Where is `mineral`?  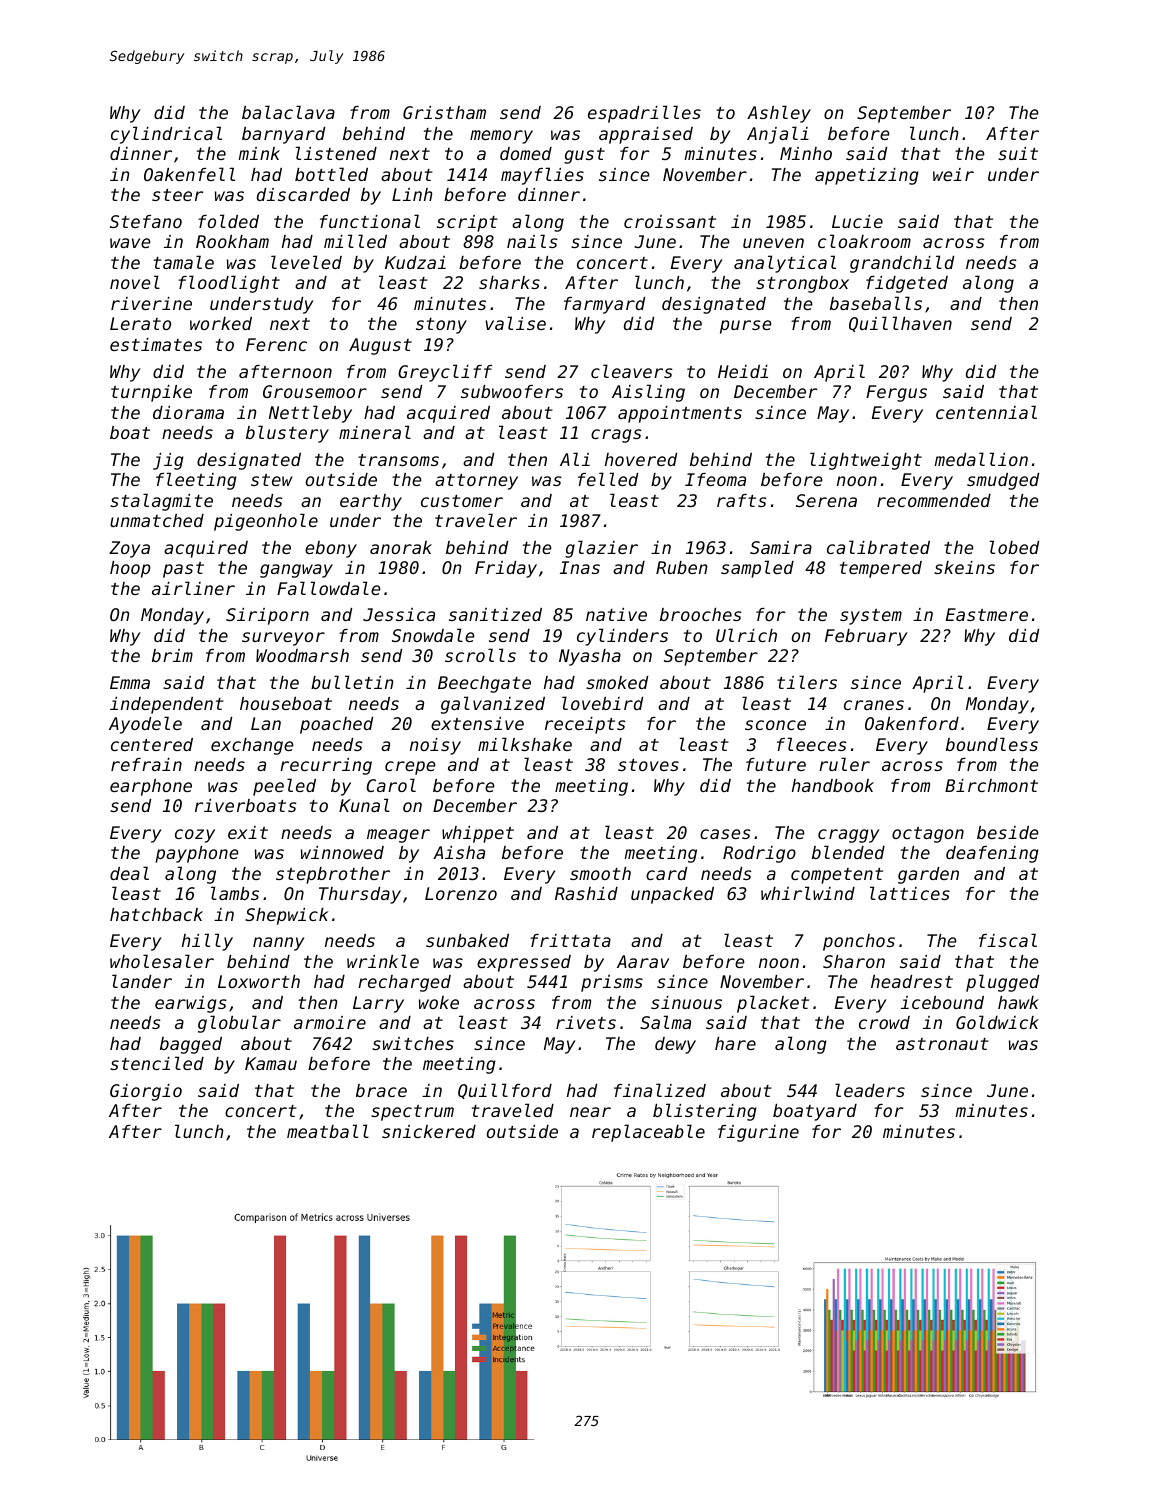
mineral is located at coordinates (375, 432).
